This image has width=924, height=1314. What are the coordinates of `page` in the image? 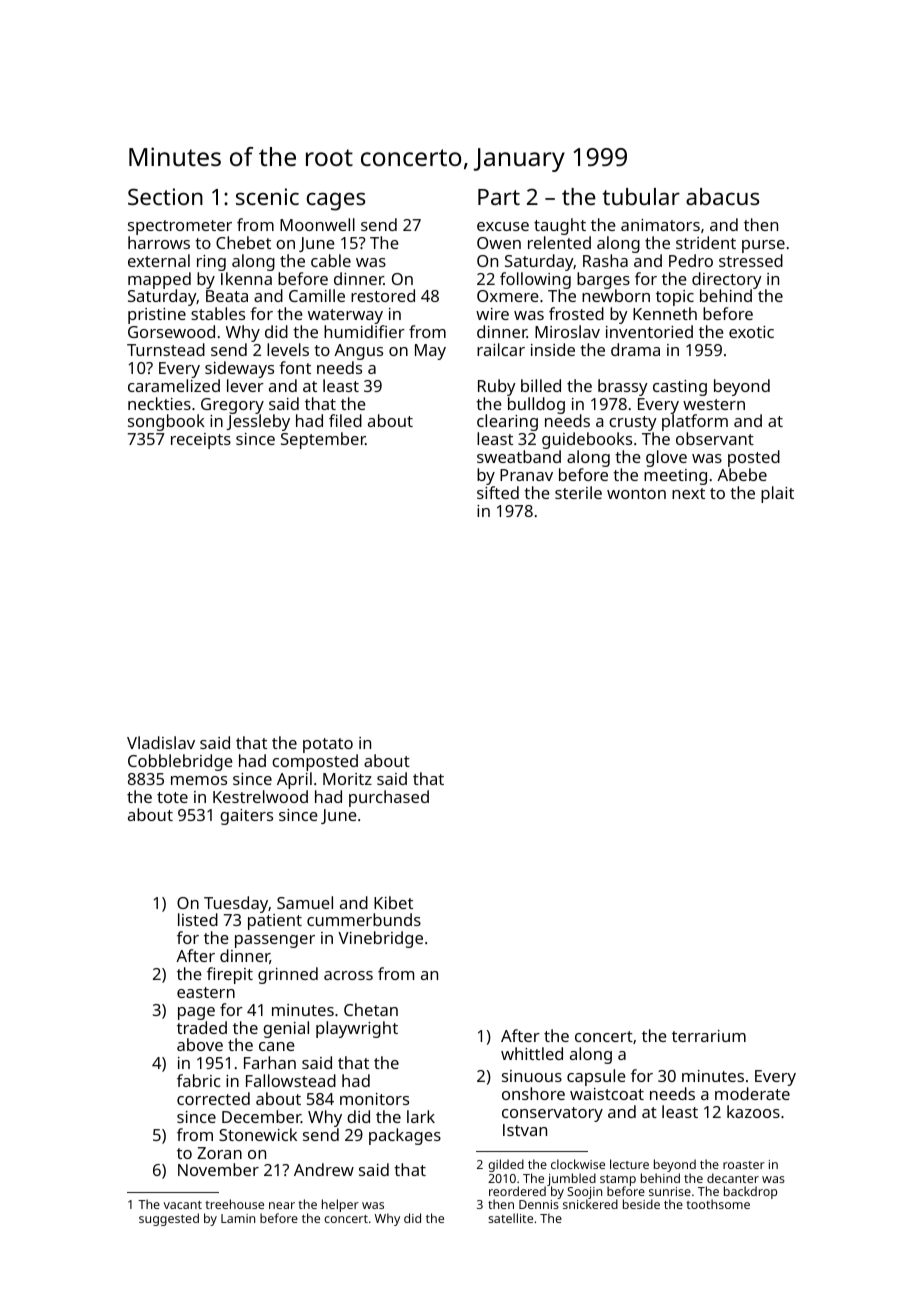 It's located at (196, 1013).
